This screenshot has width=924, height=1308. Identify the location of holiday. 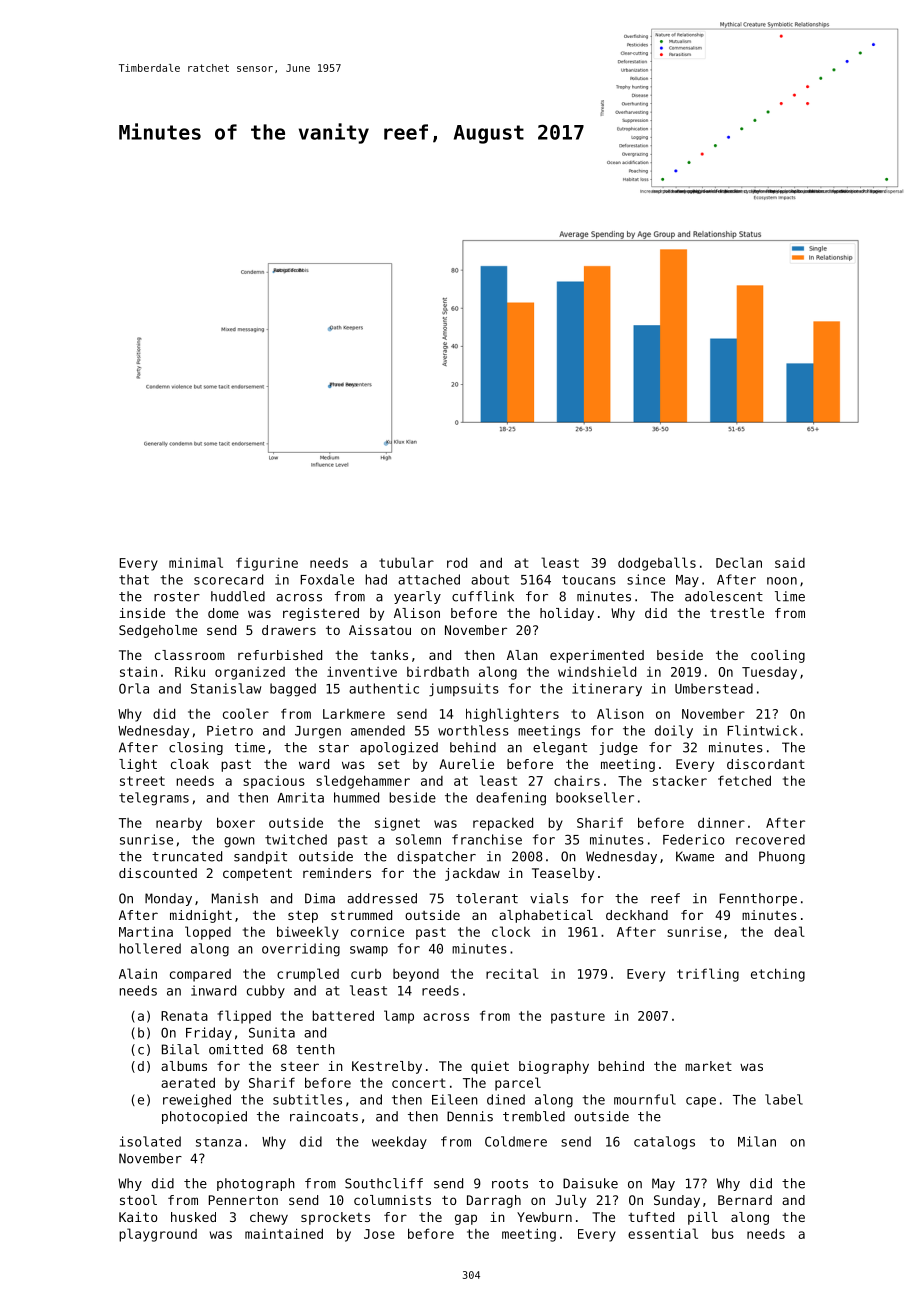
(567, 614).
